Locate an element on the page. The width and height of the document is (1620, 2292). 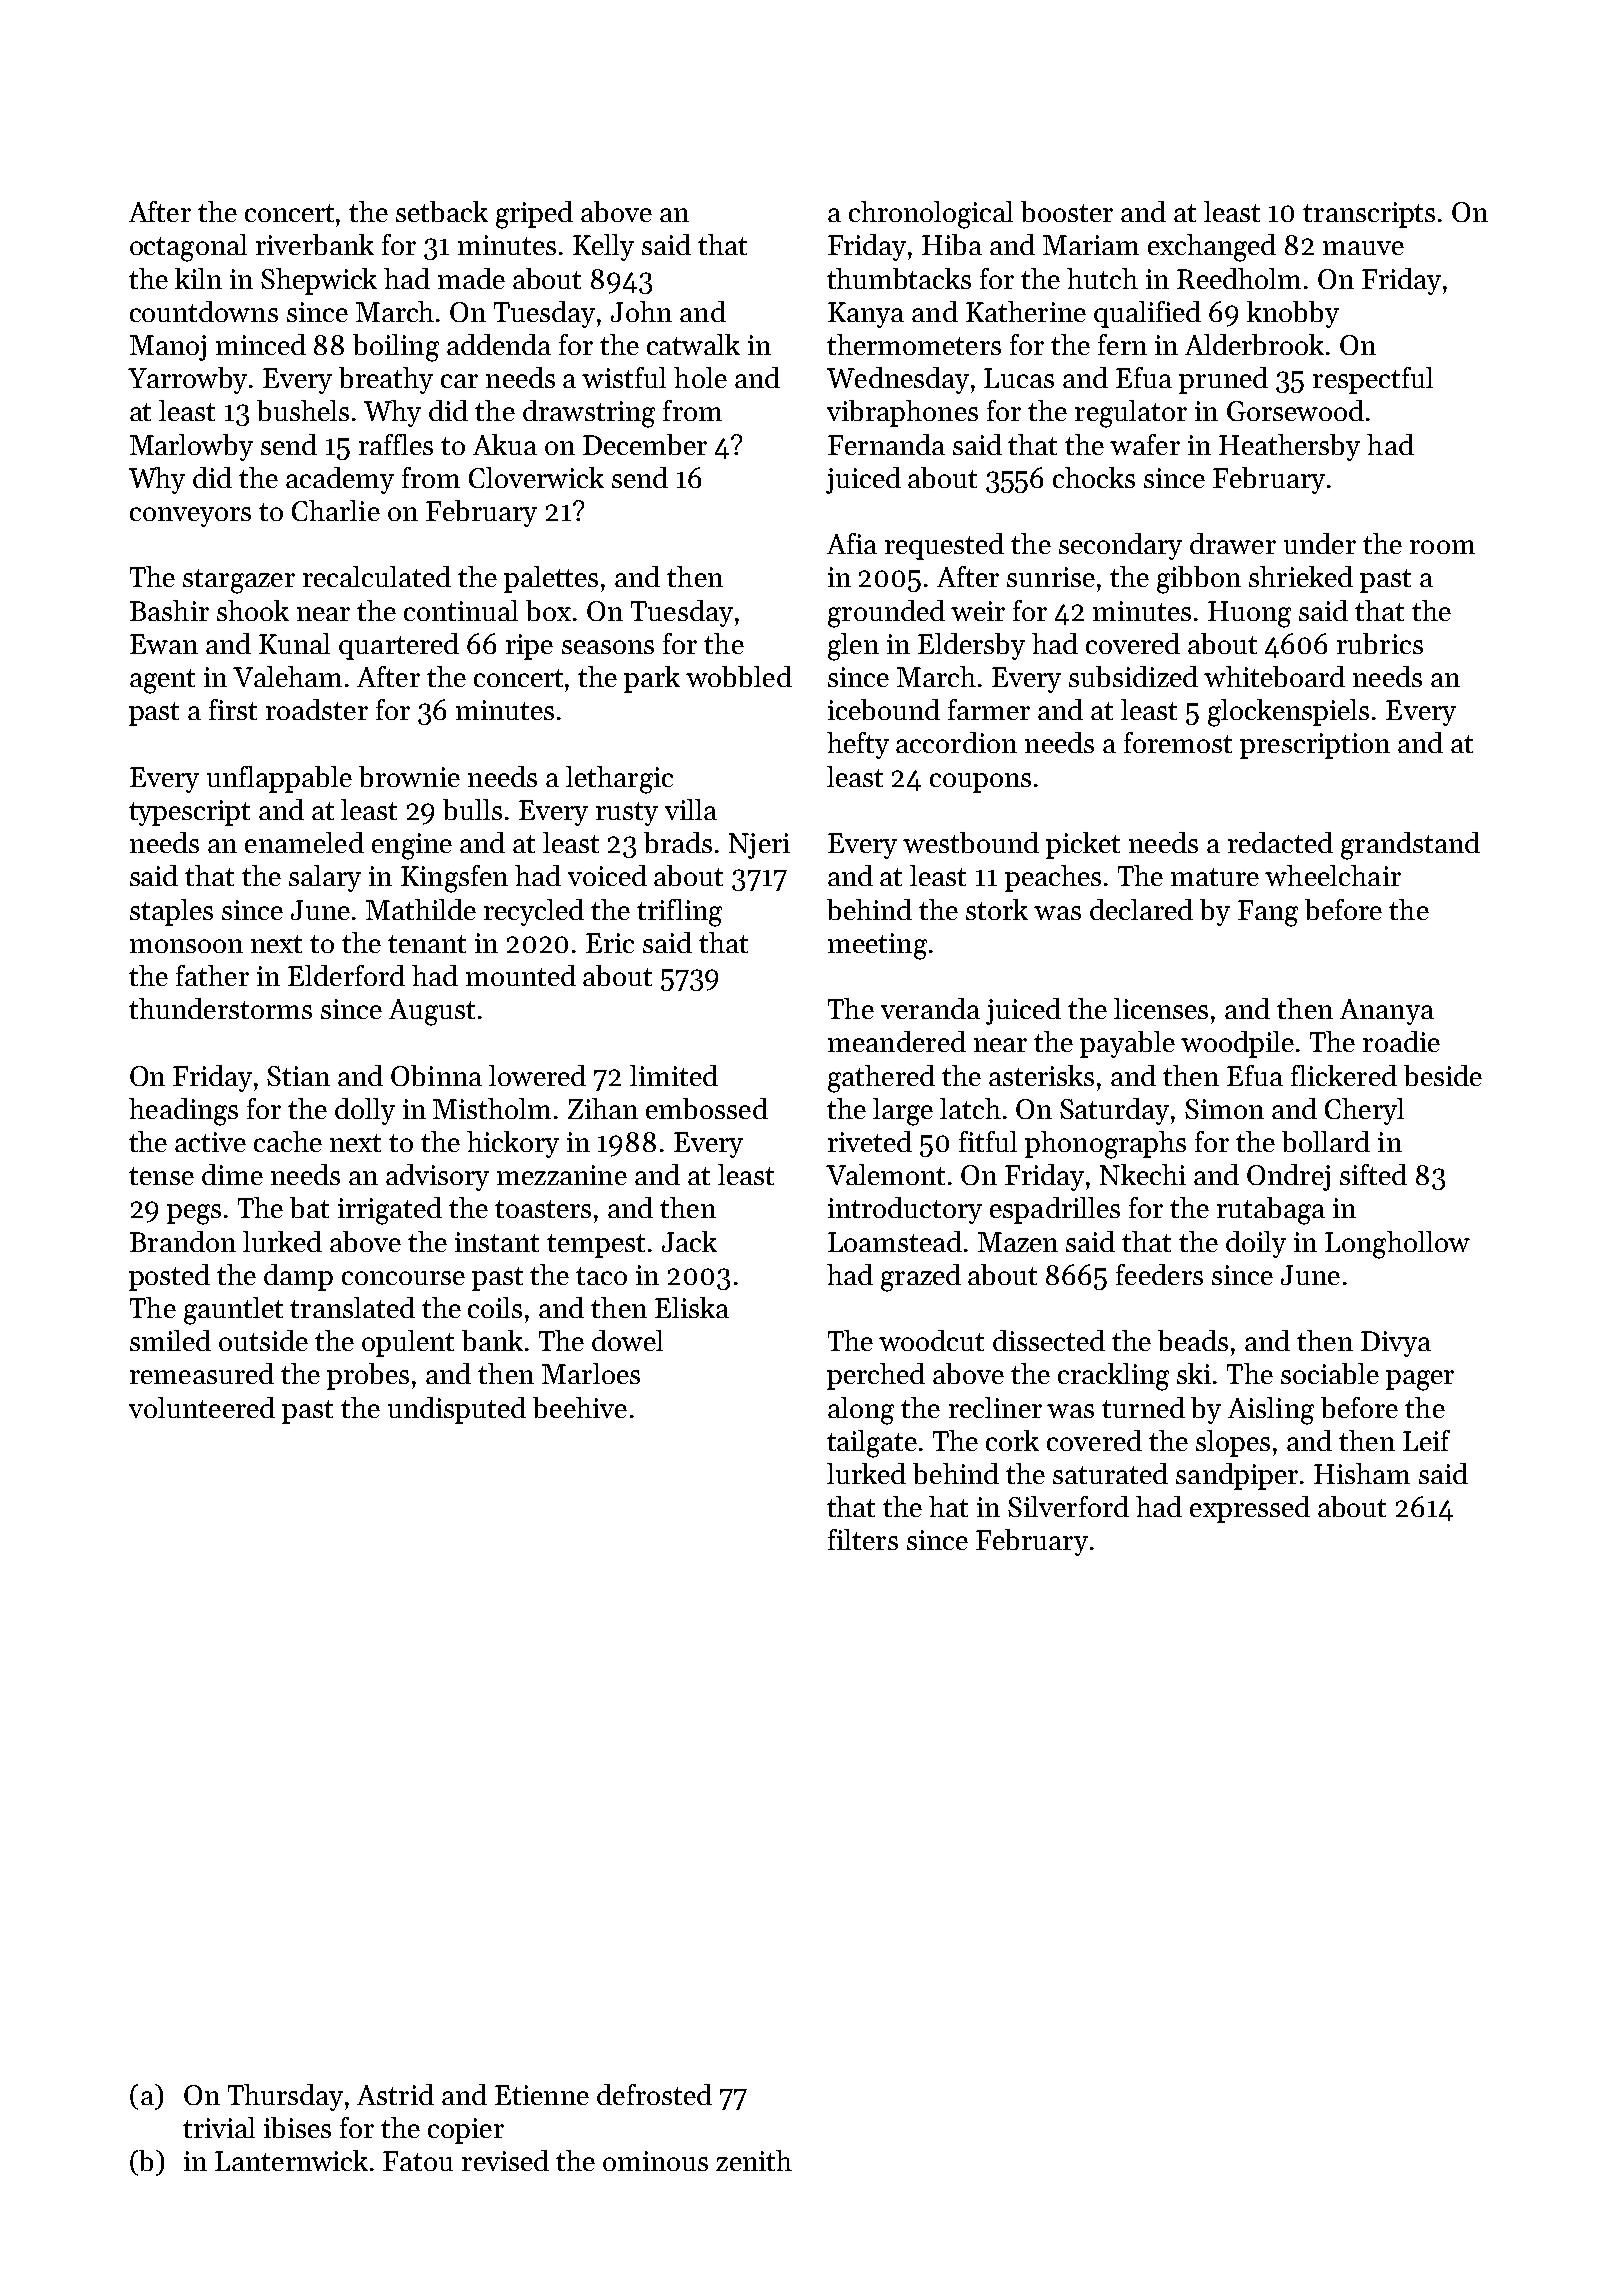
Lanternwick is located at coordinates (291, 2160).
